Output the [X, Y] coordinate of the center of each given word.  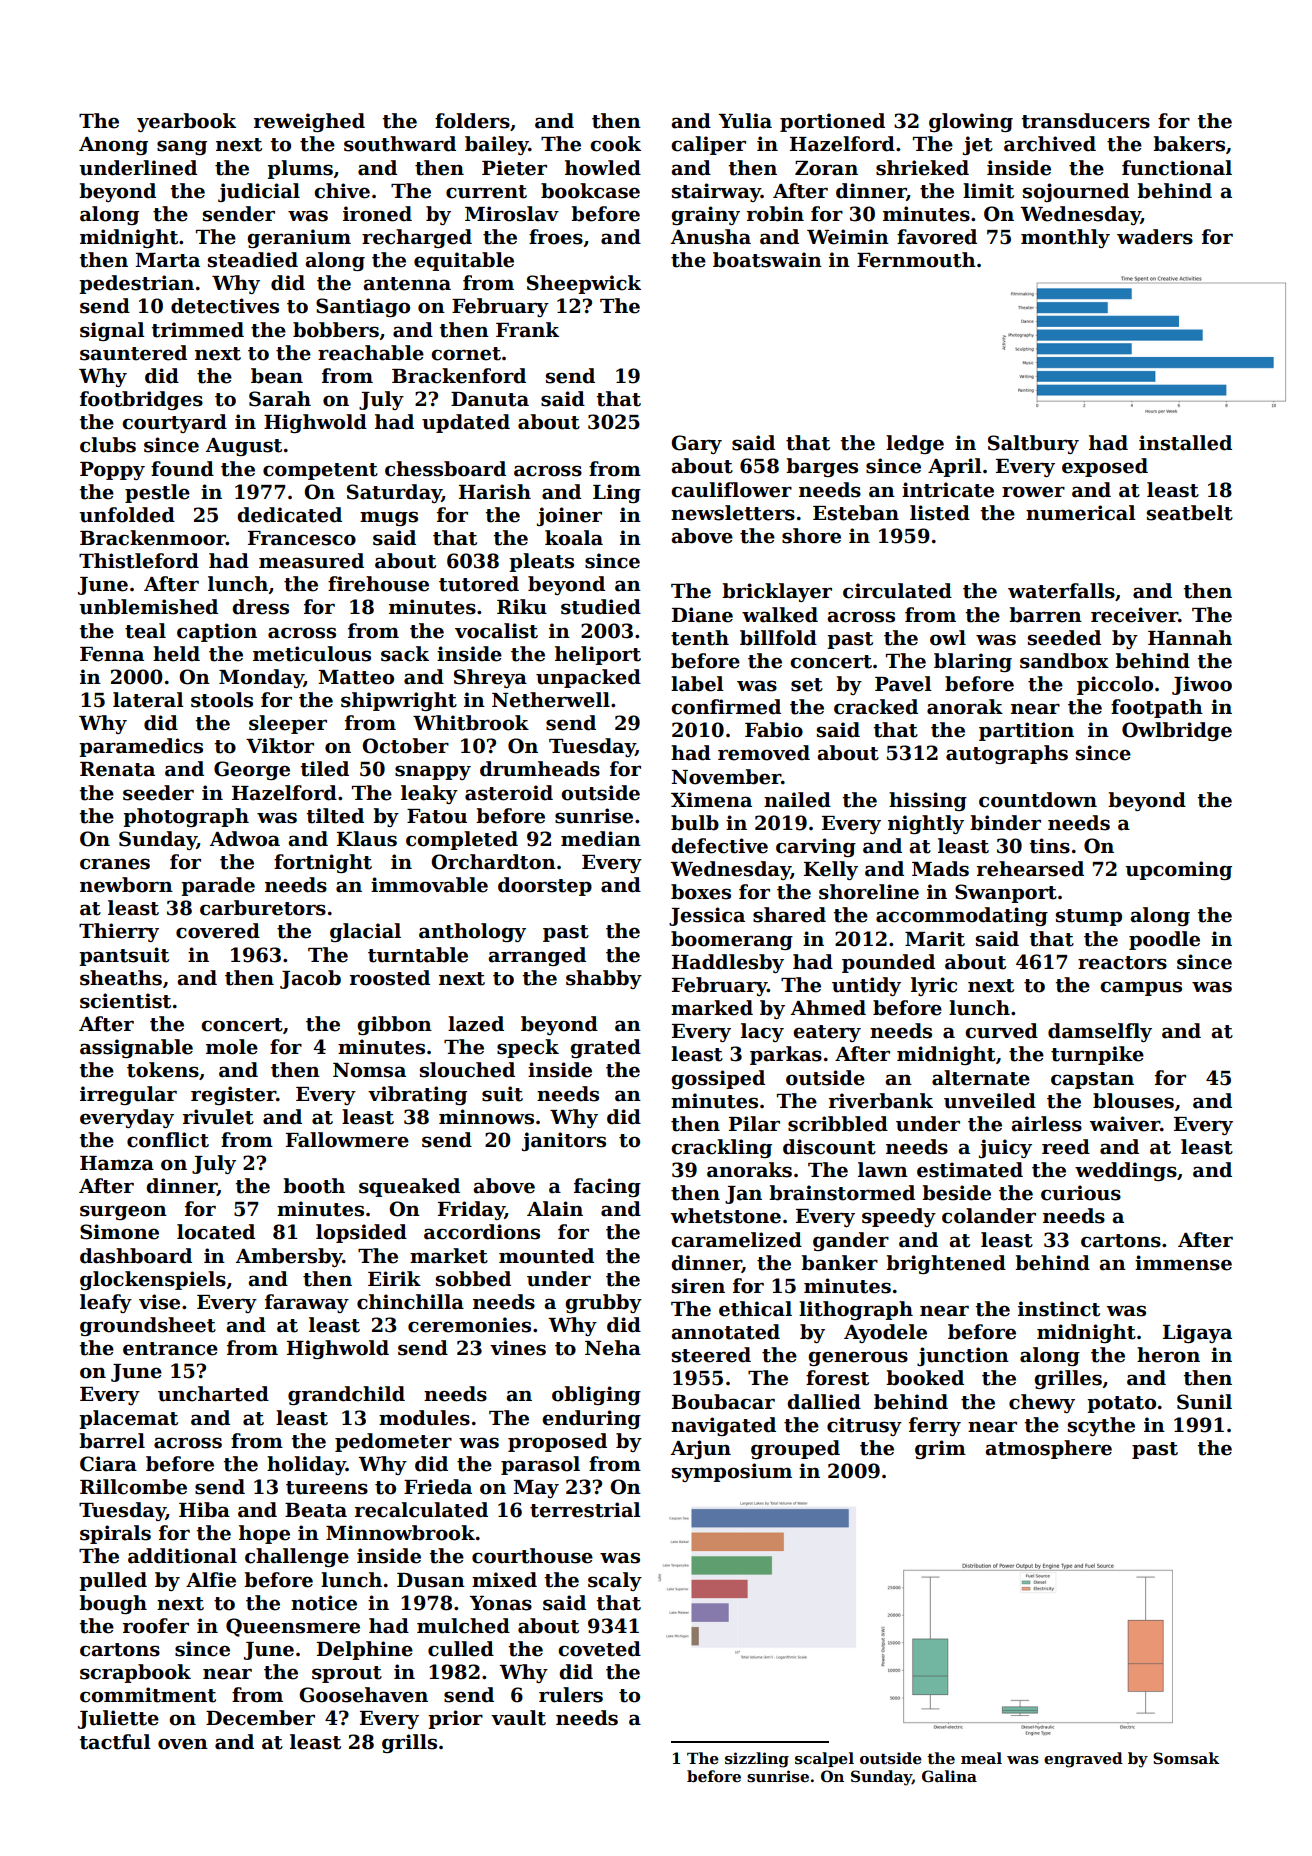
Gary [696, 444]
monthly [1065, 238]
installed [1185, 443]
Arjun [701, 1449]
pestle [157, 493]
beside [956, 1193]
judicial [259, 192]
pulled [113, 1581]
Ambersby [289, 1257]
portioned [832, 122]
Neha [613, 1348]
